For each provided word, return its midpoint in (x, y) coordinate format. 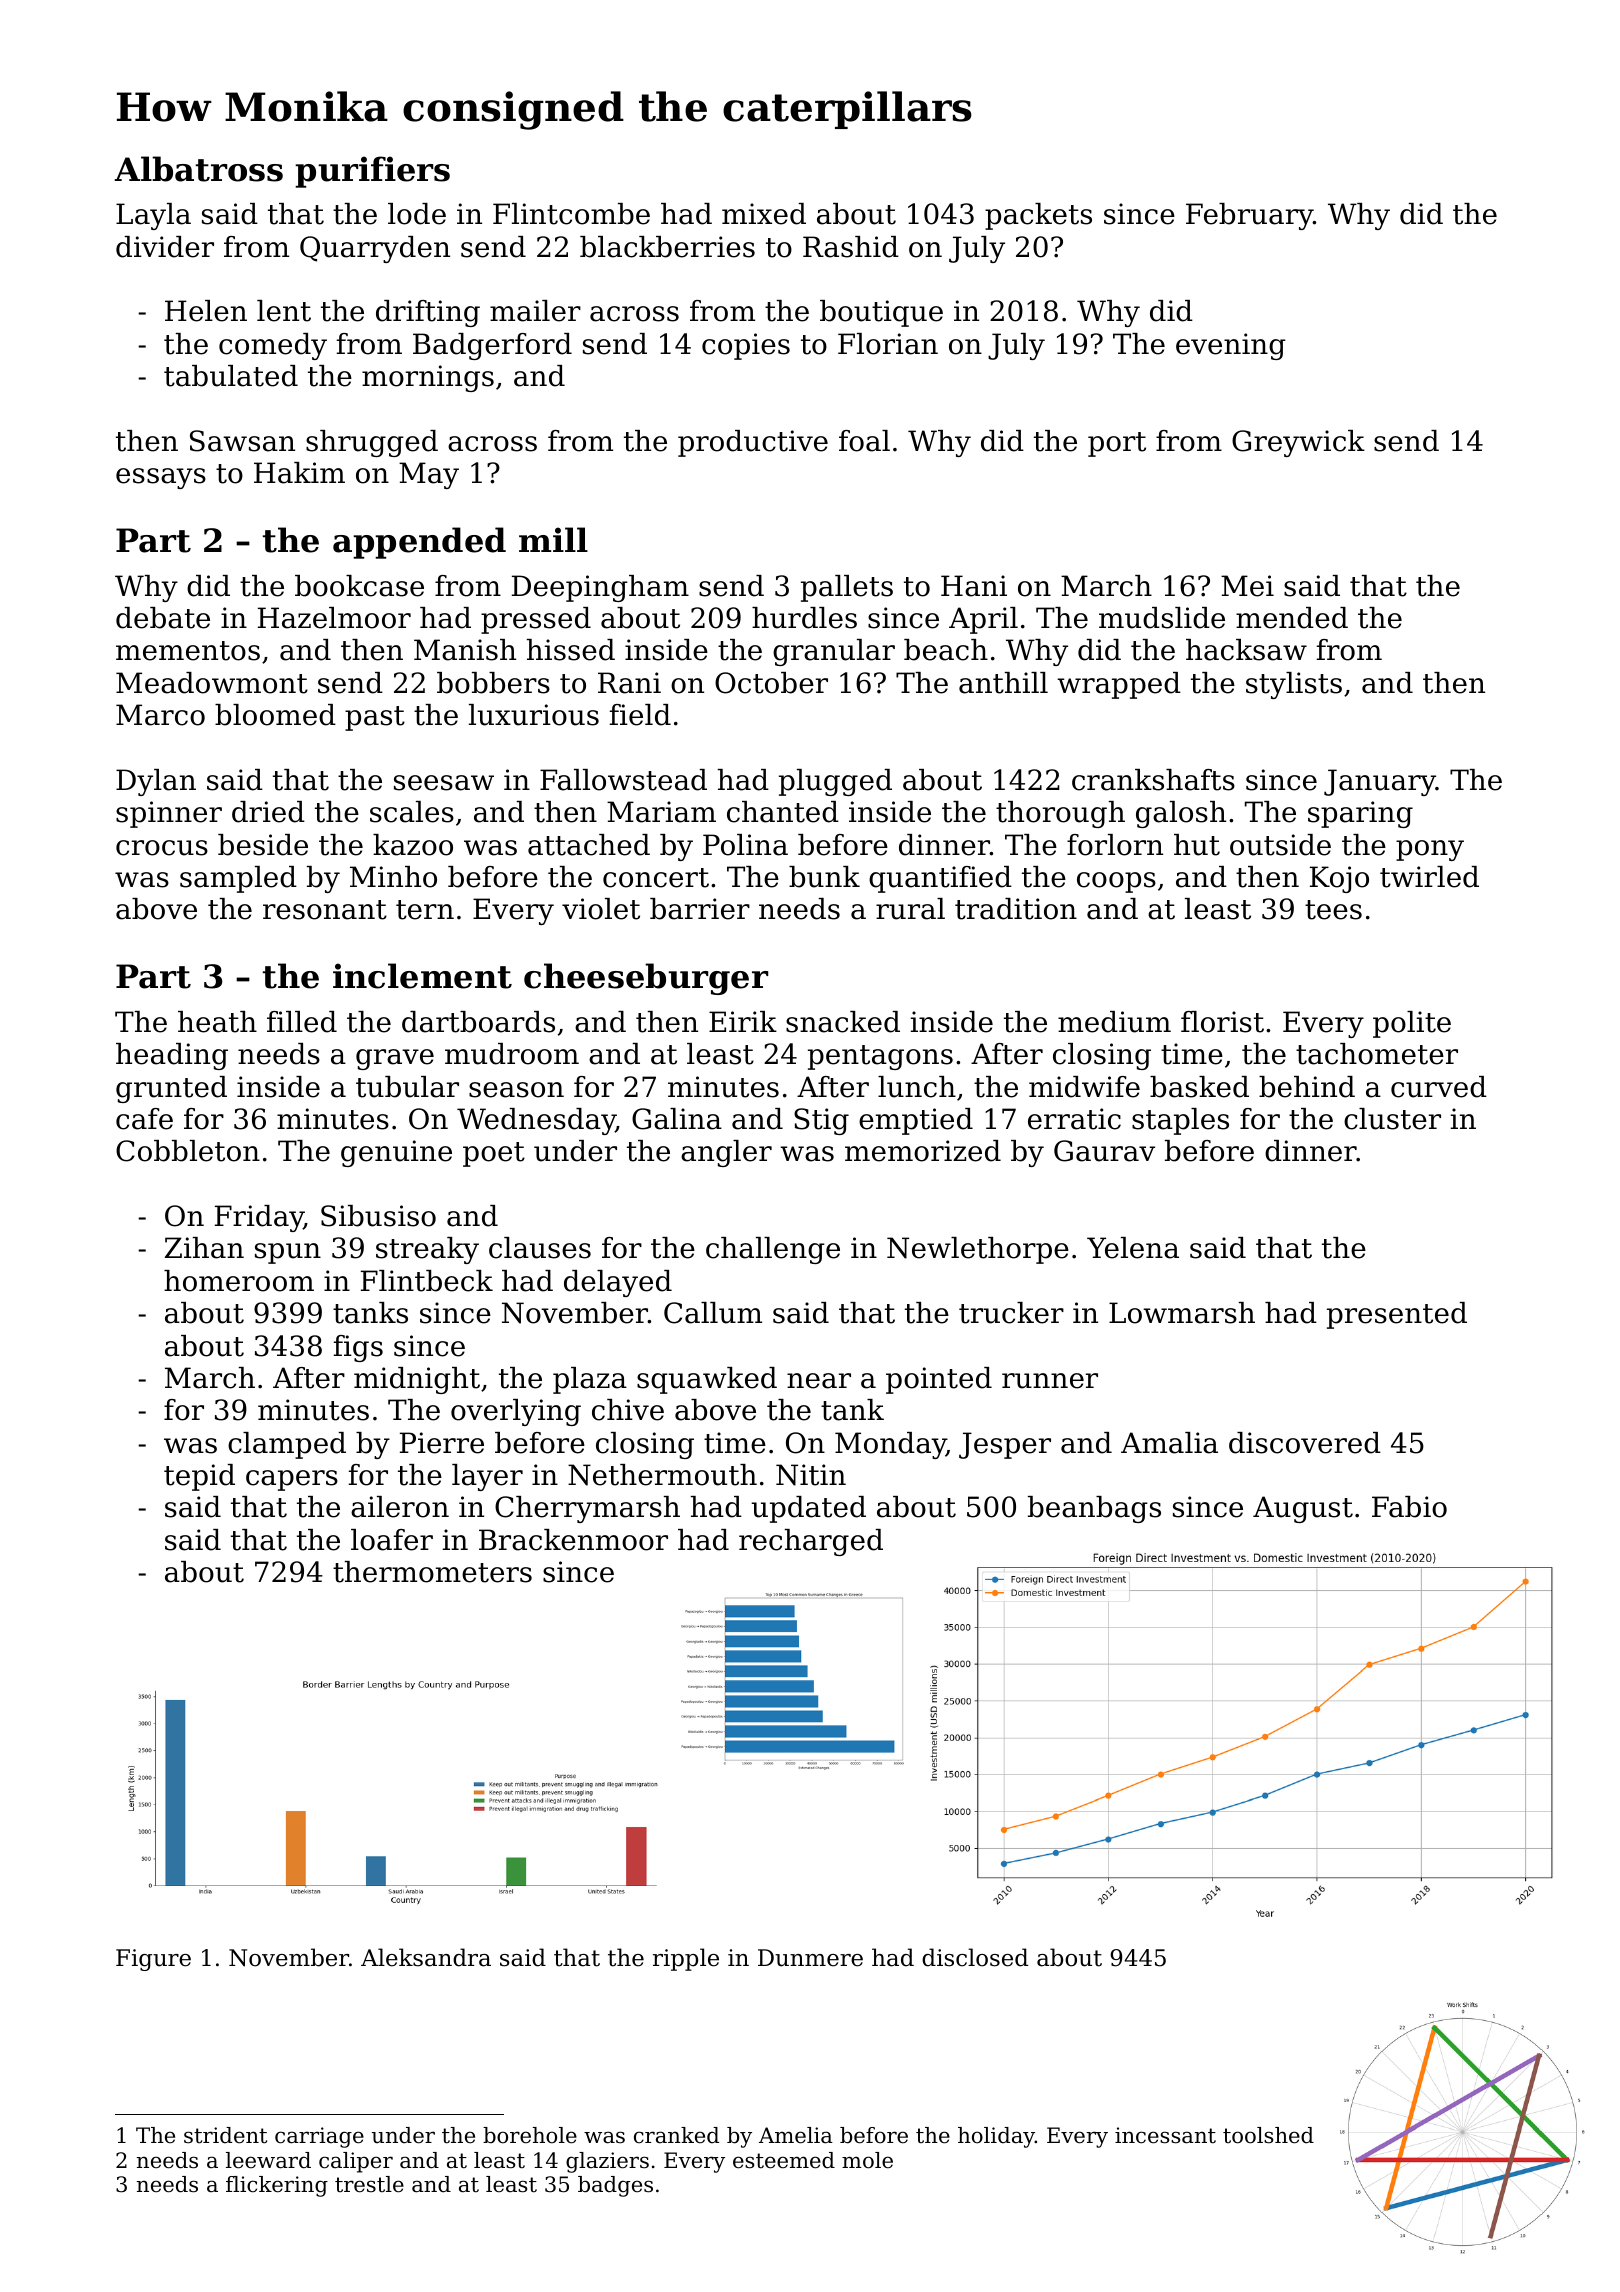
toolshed (1268, 2135)
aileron (400, 1507)
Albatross (198, 169)
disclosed (975, 1957)
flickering (277, 2186)
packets (1038, 216)
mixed (764, 214)
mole (867, 2160)
